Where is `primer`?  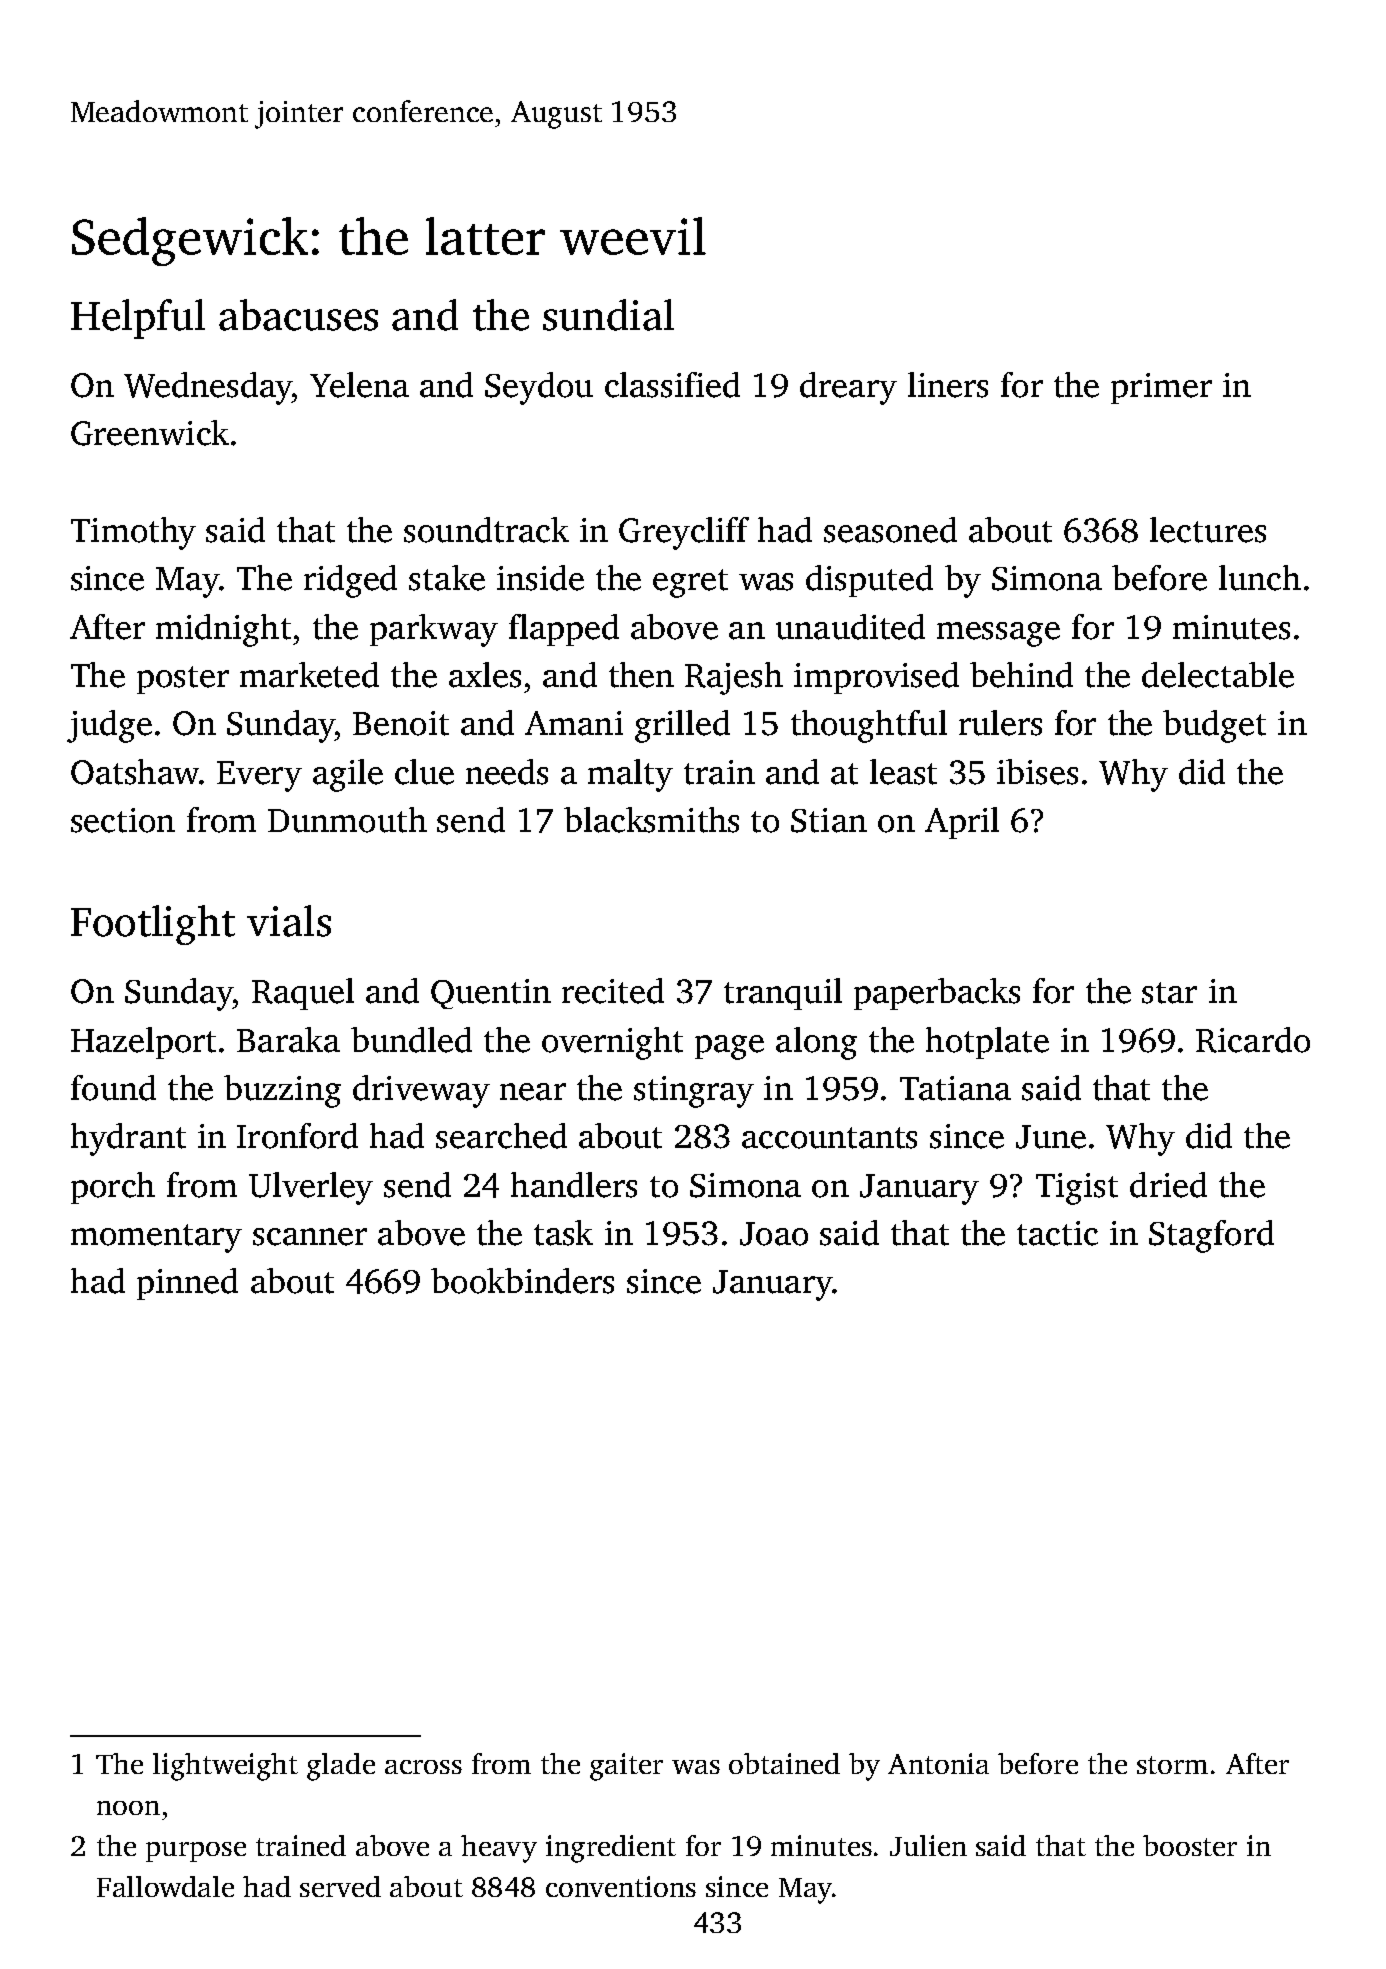
primer is located at coordinates (1161, 388).
